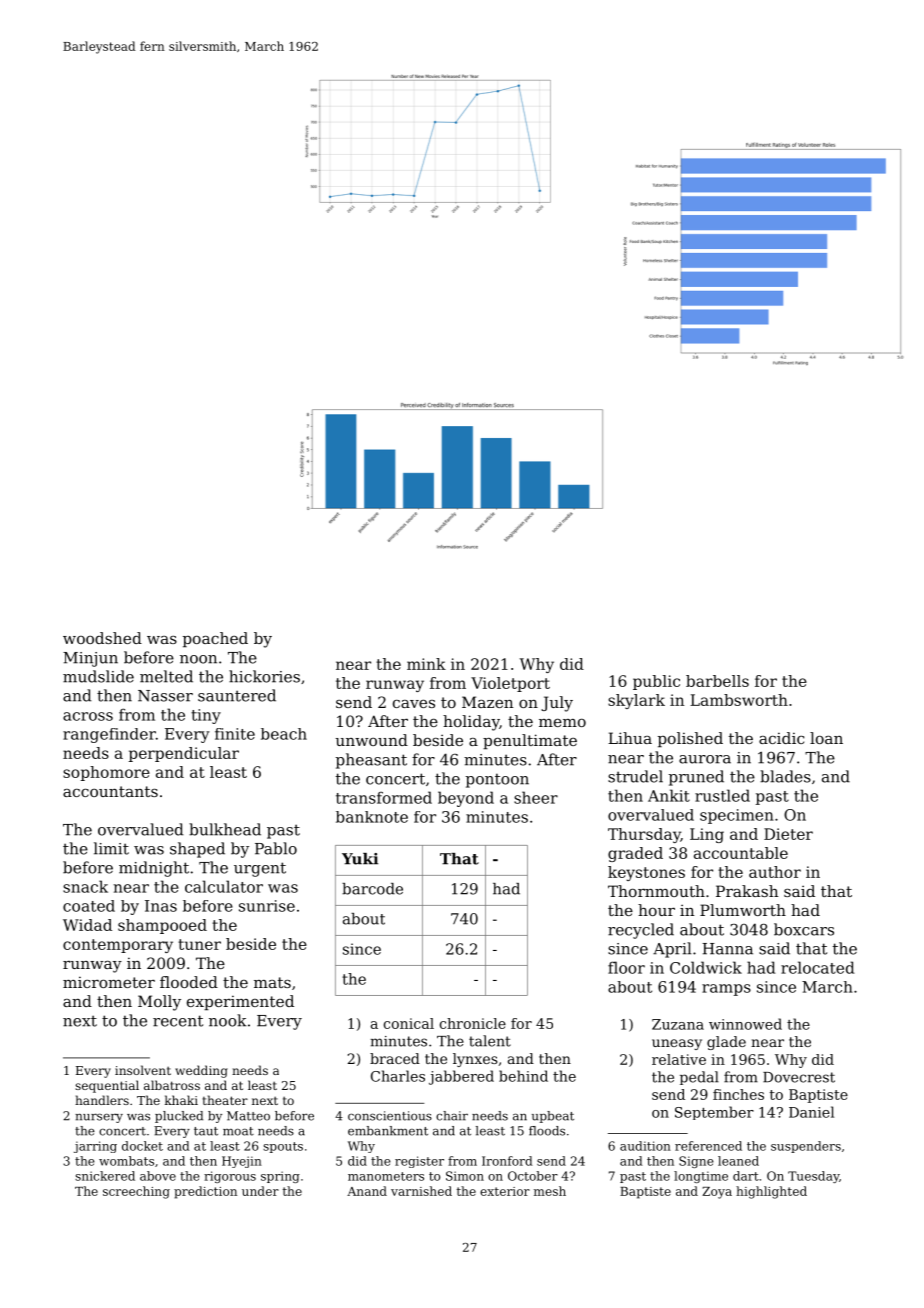  What do you see at coordinates (87, 925) in the screenshot?
I see `Widad` at bounding box center [87, 925].
